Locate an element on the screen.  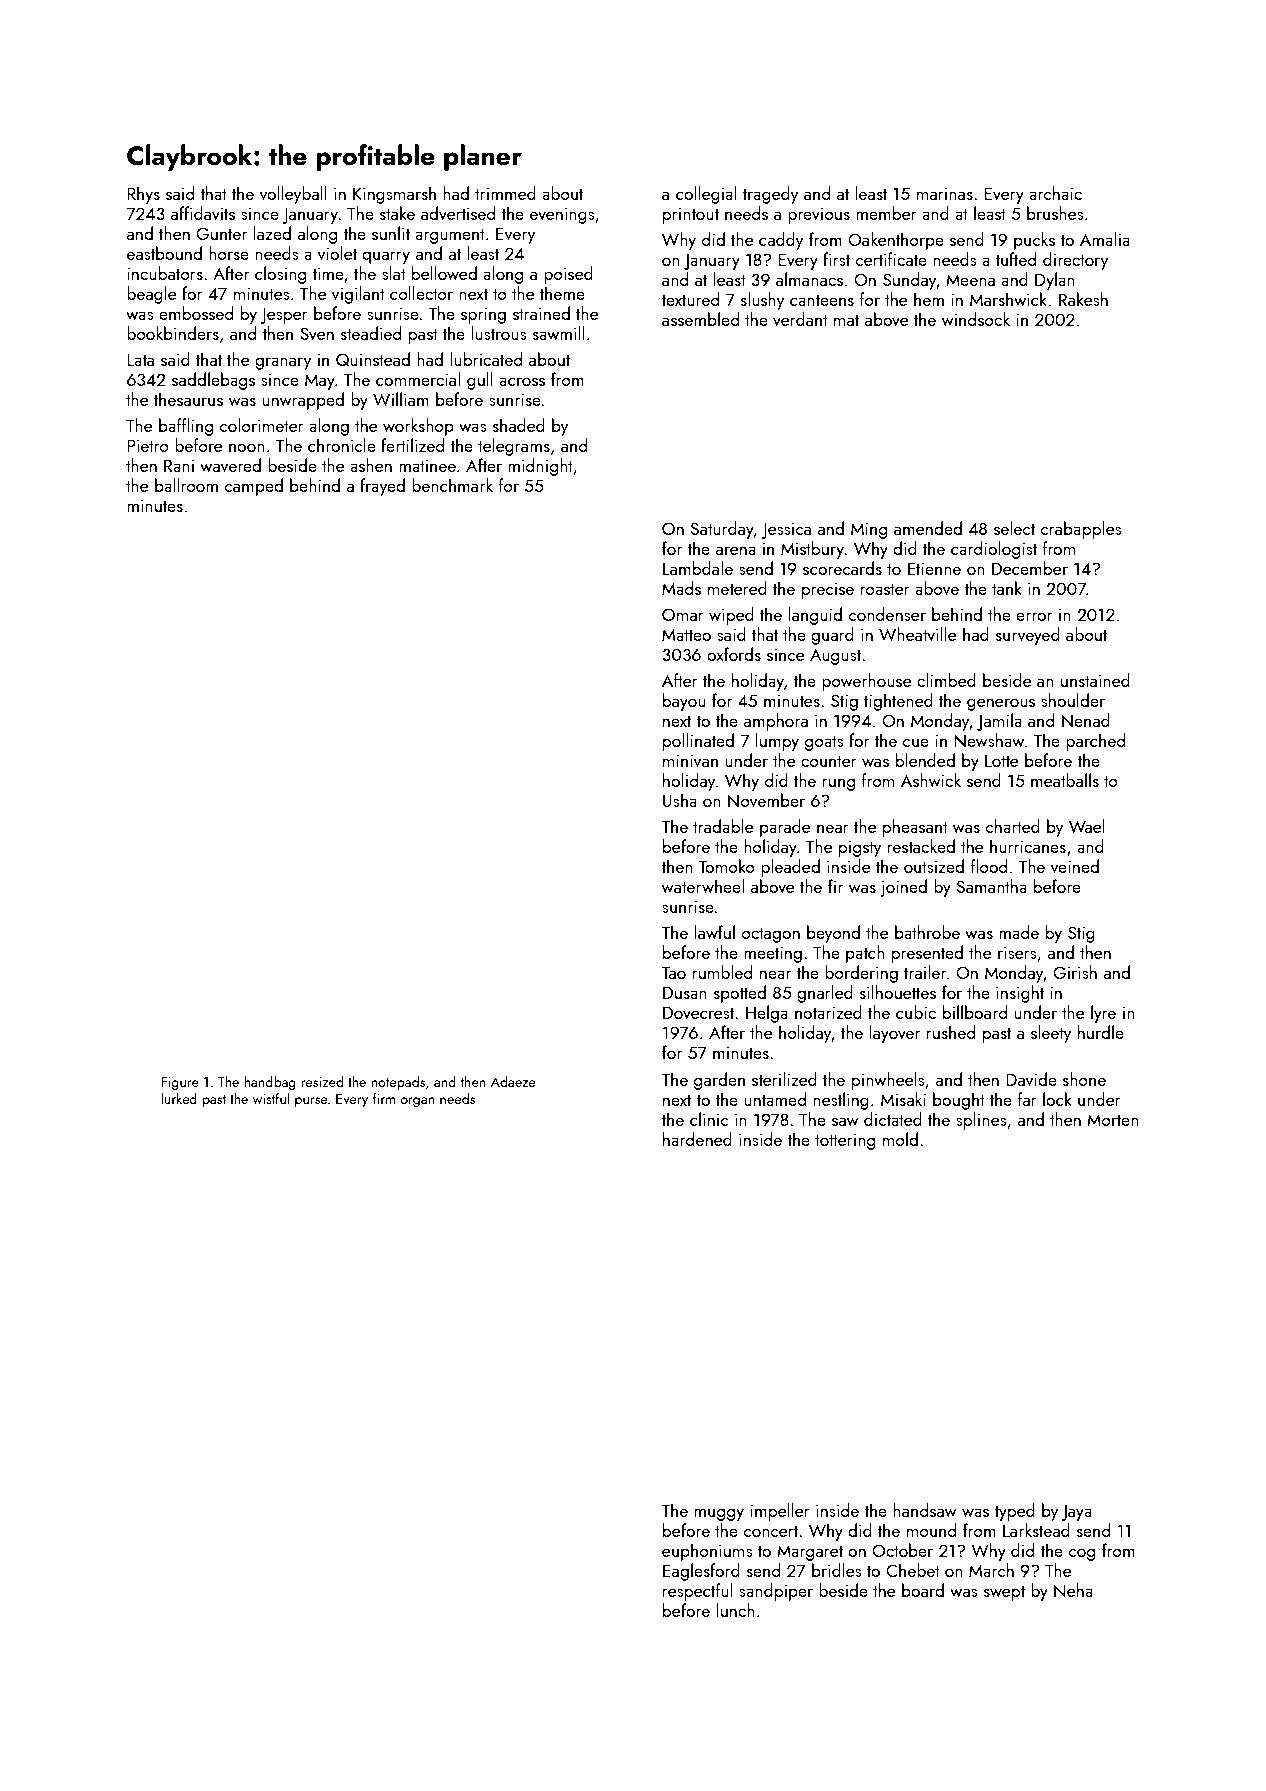
Rhys is located at coordinates (143, 195).
